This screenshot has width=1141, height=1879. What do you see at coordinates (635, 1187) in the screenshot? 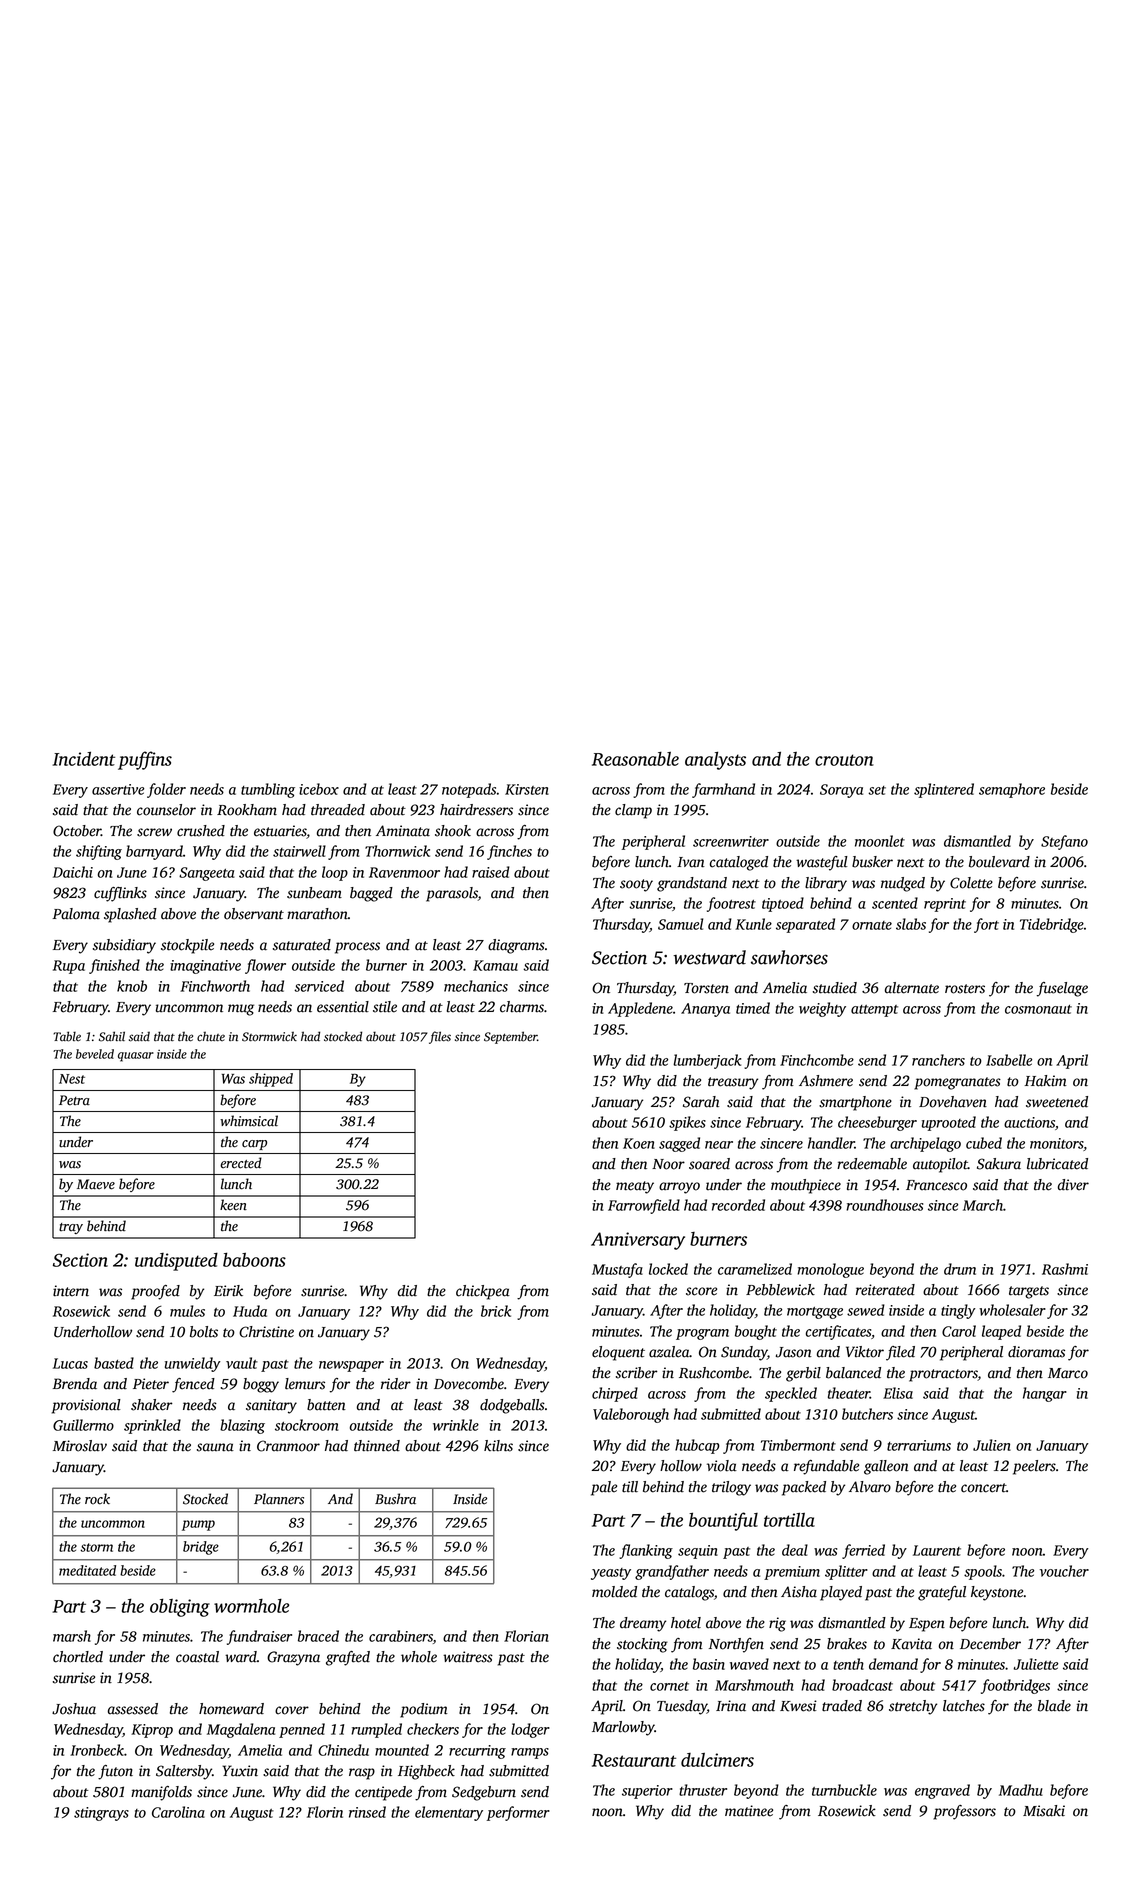
I see `meaty` at bounding box center [635, 1187].
